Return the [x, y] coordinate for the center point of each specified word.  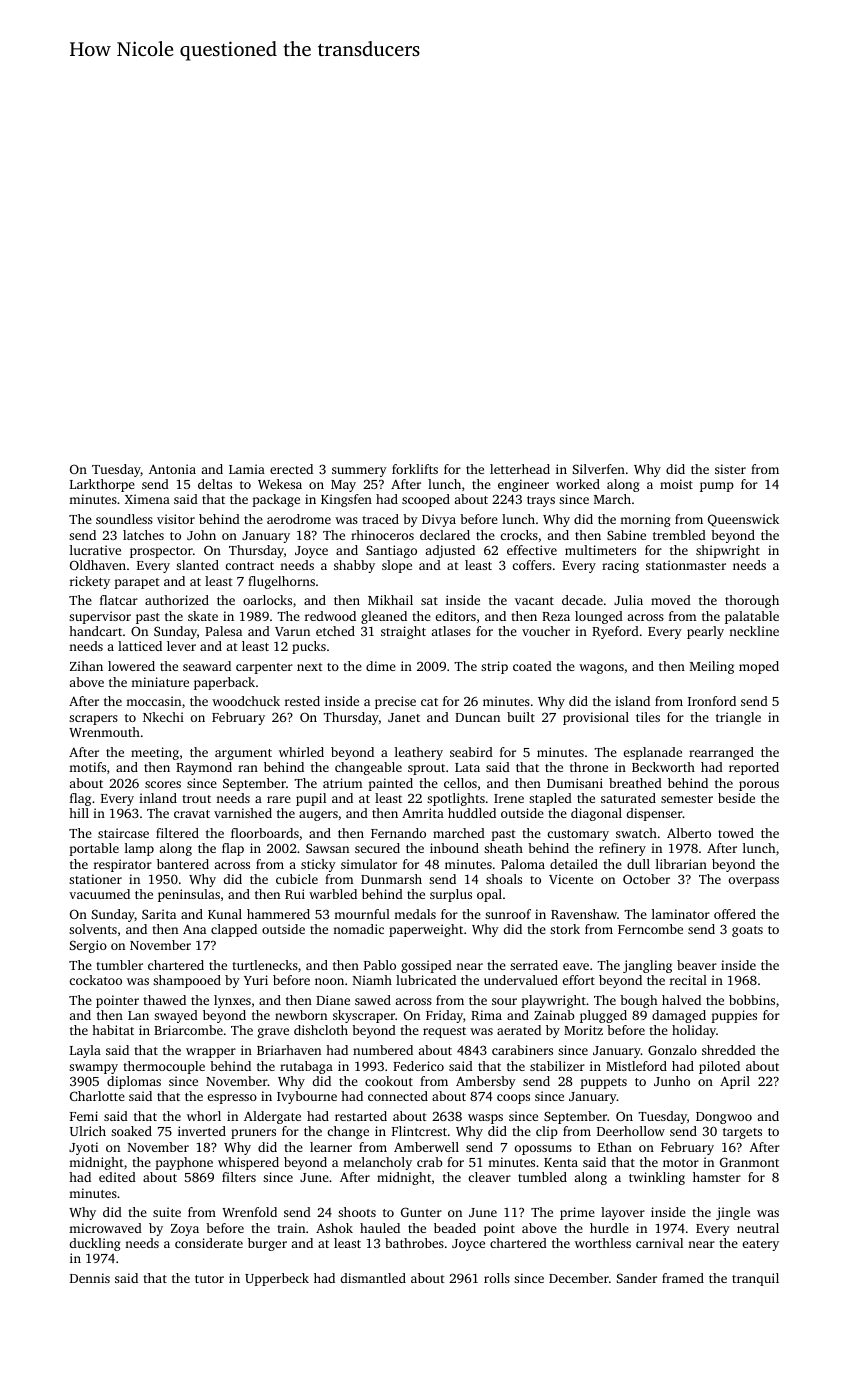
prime [577, 1213]
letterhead [520, 469]
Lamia [247, 469]
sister [730, 469]
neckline [754, 631]
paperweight [426, 930]
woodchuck [246, 701]
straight [403, 632]
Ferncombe [650, 929]
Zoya [185, 1230]
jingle [733, 1213]
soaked [131, 1131]
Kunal [225, 914]
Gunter [421, 1212]
